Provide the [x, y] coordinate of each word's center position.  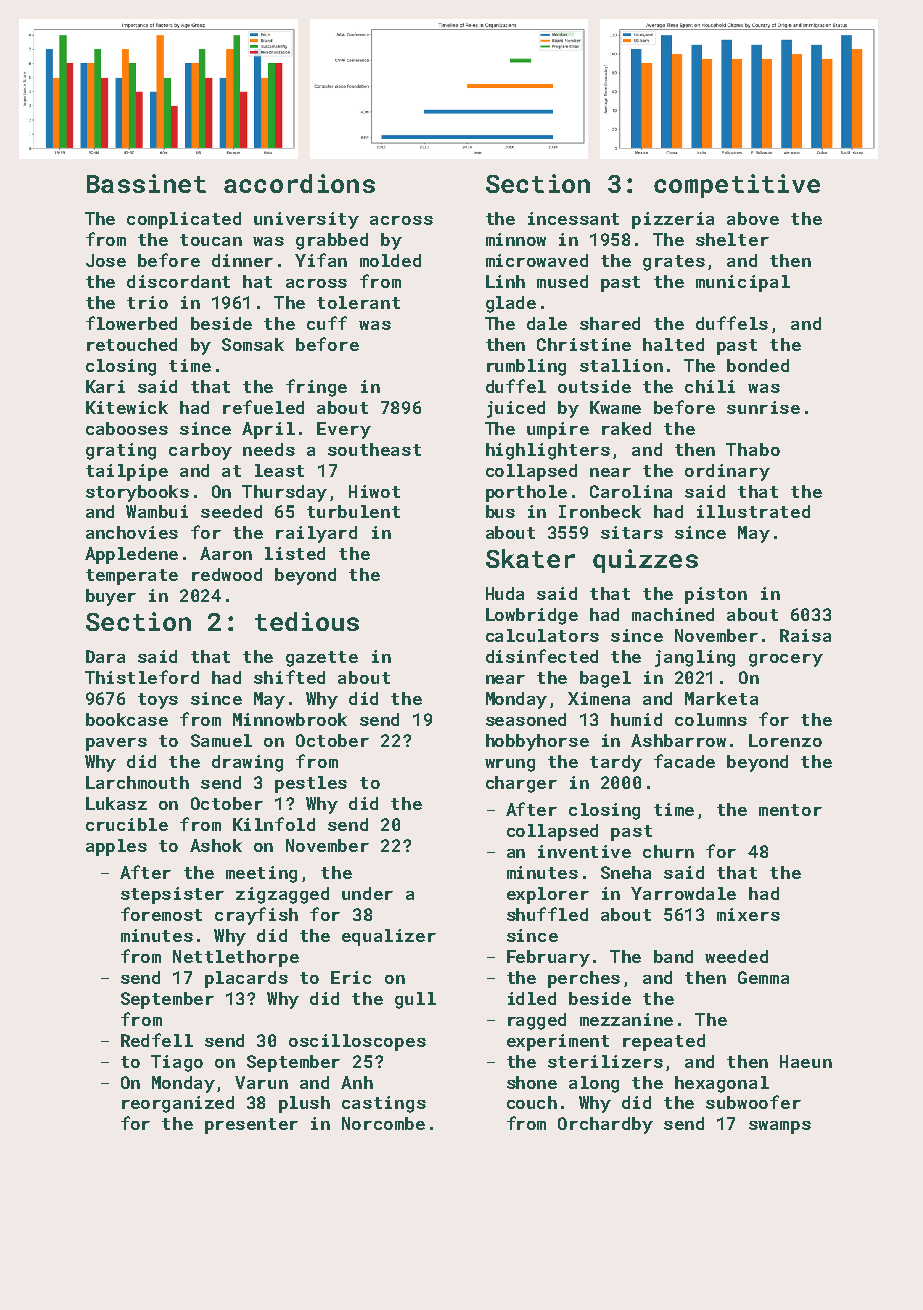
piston [716, 595]
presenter [251, 1126]
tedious [307, 621]
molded [390, 260]
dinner [242, 260]
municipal [743, 283]
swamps [780, 1127]
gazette [322, 659]
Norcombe [383, 1123]
